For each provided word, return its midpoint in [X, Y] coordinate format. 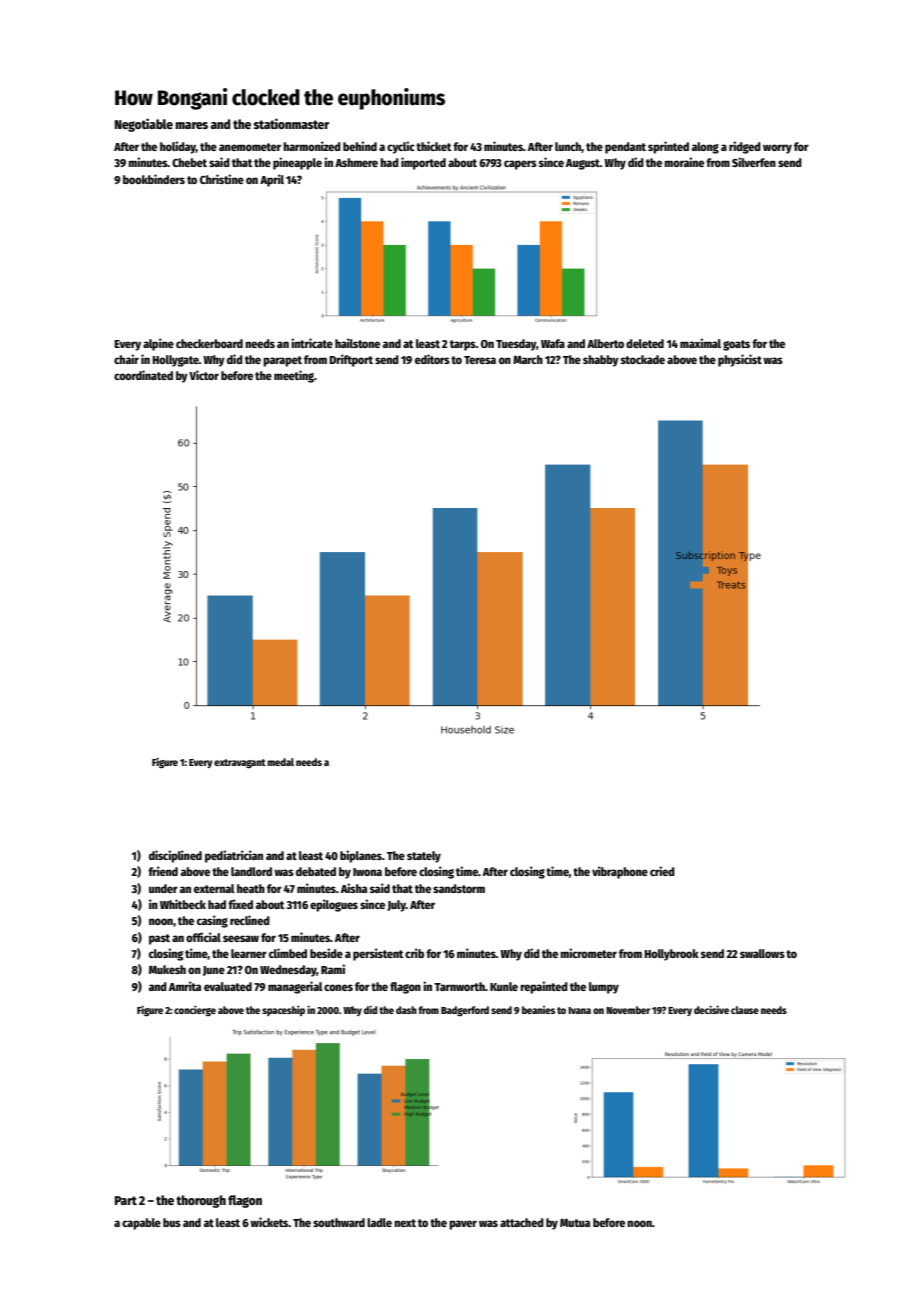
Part [126, 1200]
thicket [433, 146]
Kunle [504, 986]
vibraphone [620, 872]
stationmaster [291, 123]
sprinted [668, 147]
